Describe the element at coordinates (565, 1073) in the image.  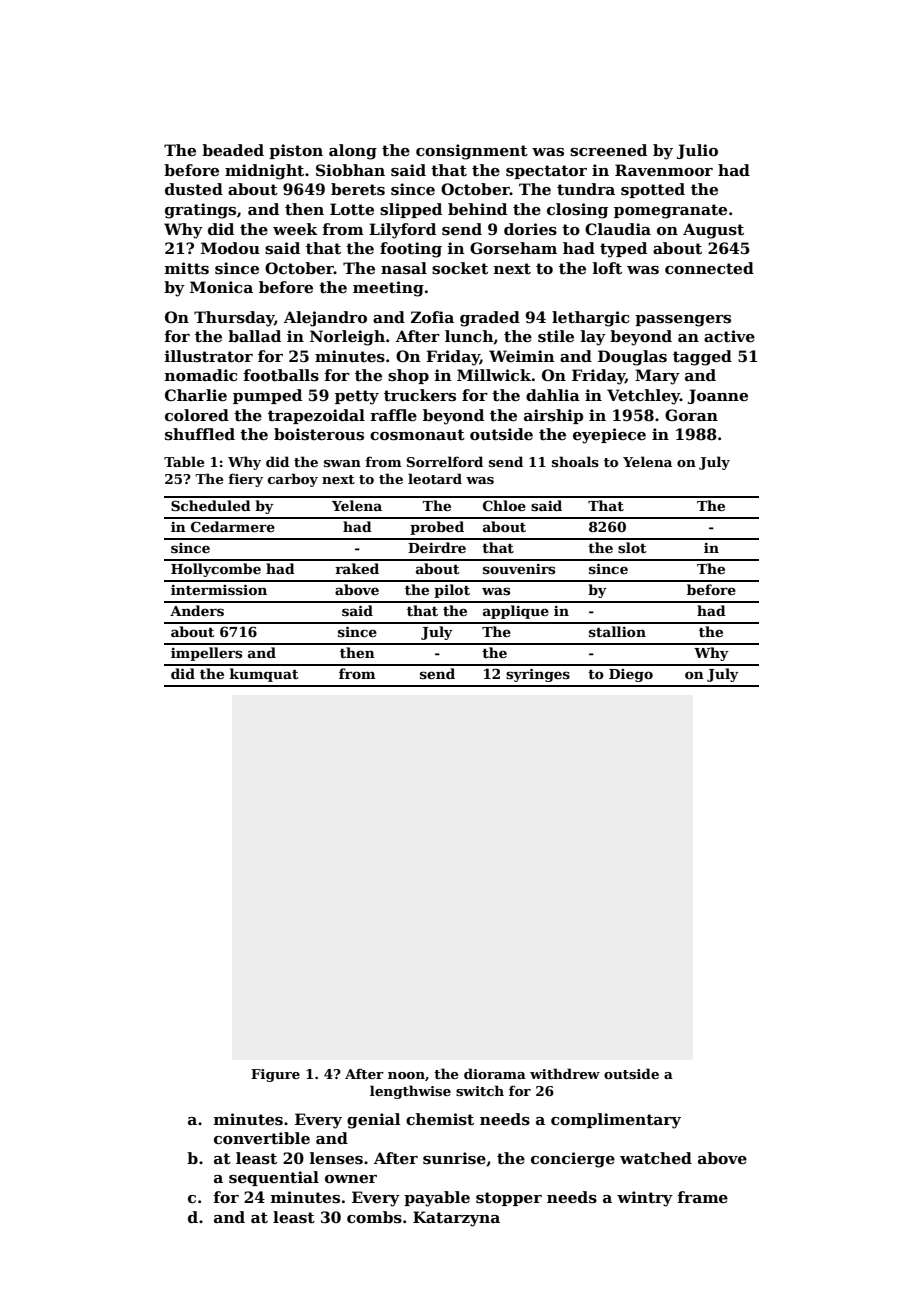
I see `withdrew` at that location.
